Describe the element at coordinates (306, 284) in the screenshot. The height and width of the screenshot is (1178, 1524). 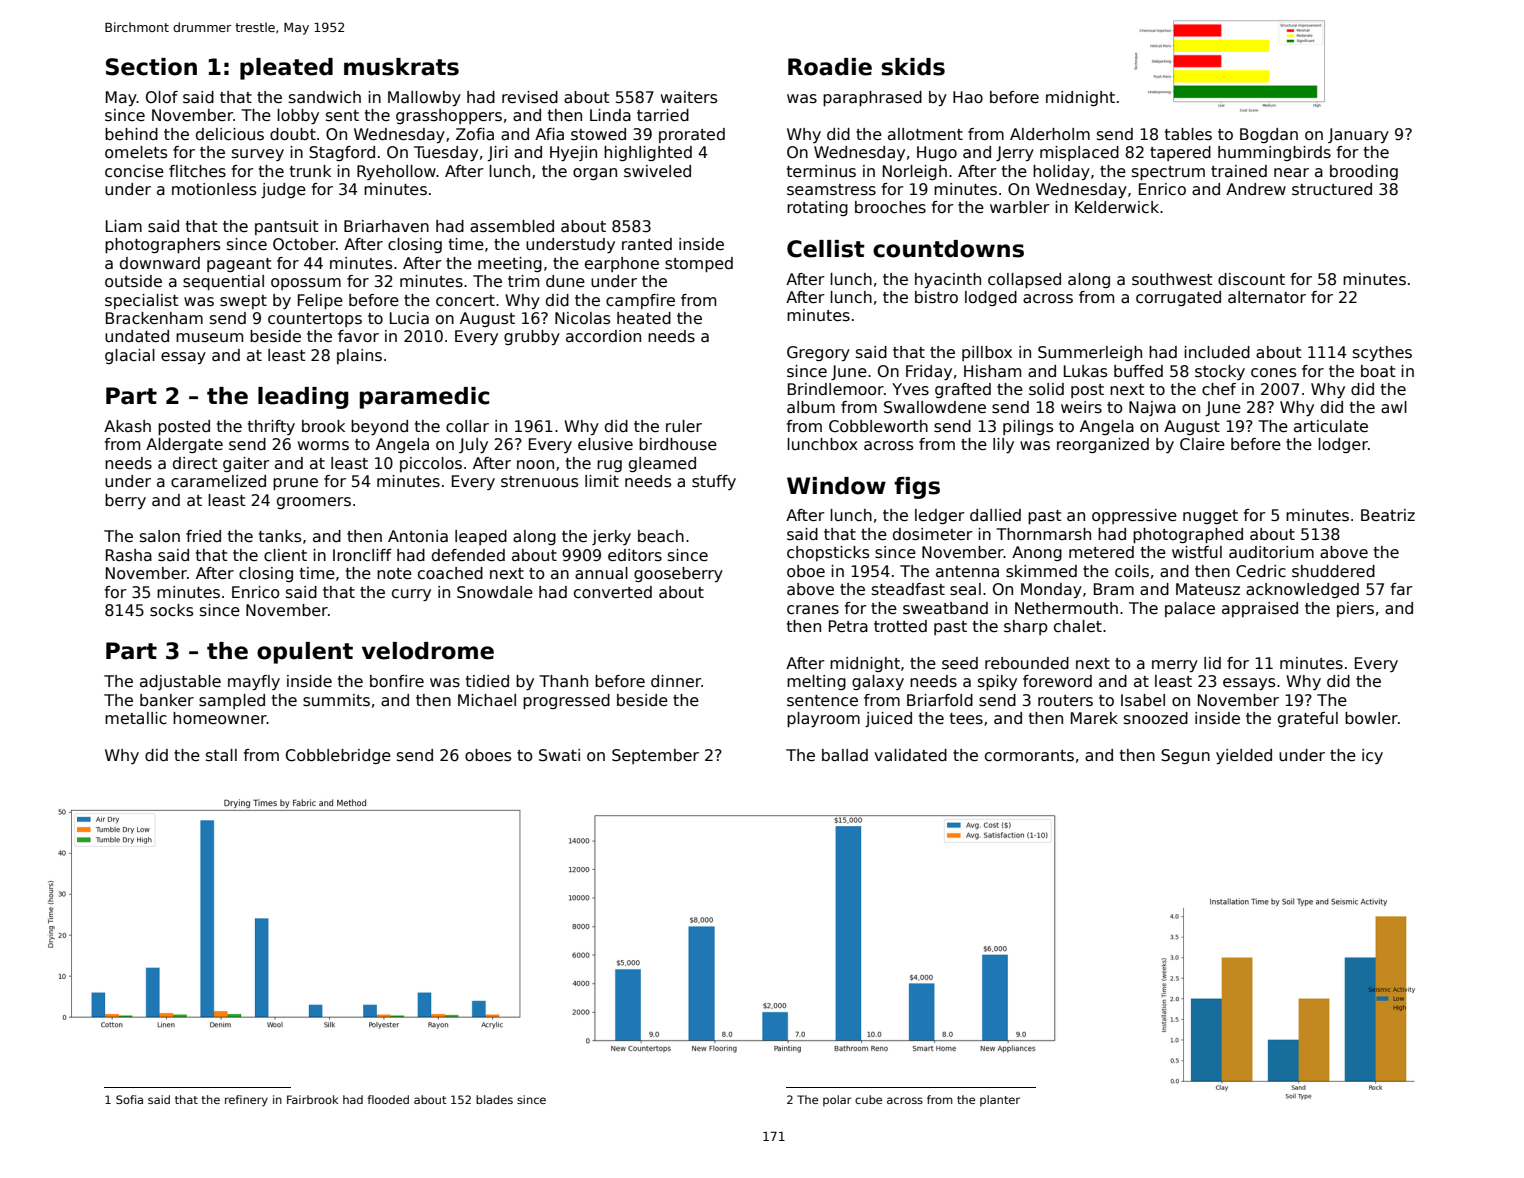
I see `opossum` at that location.
